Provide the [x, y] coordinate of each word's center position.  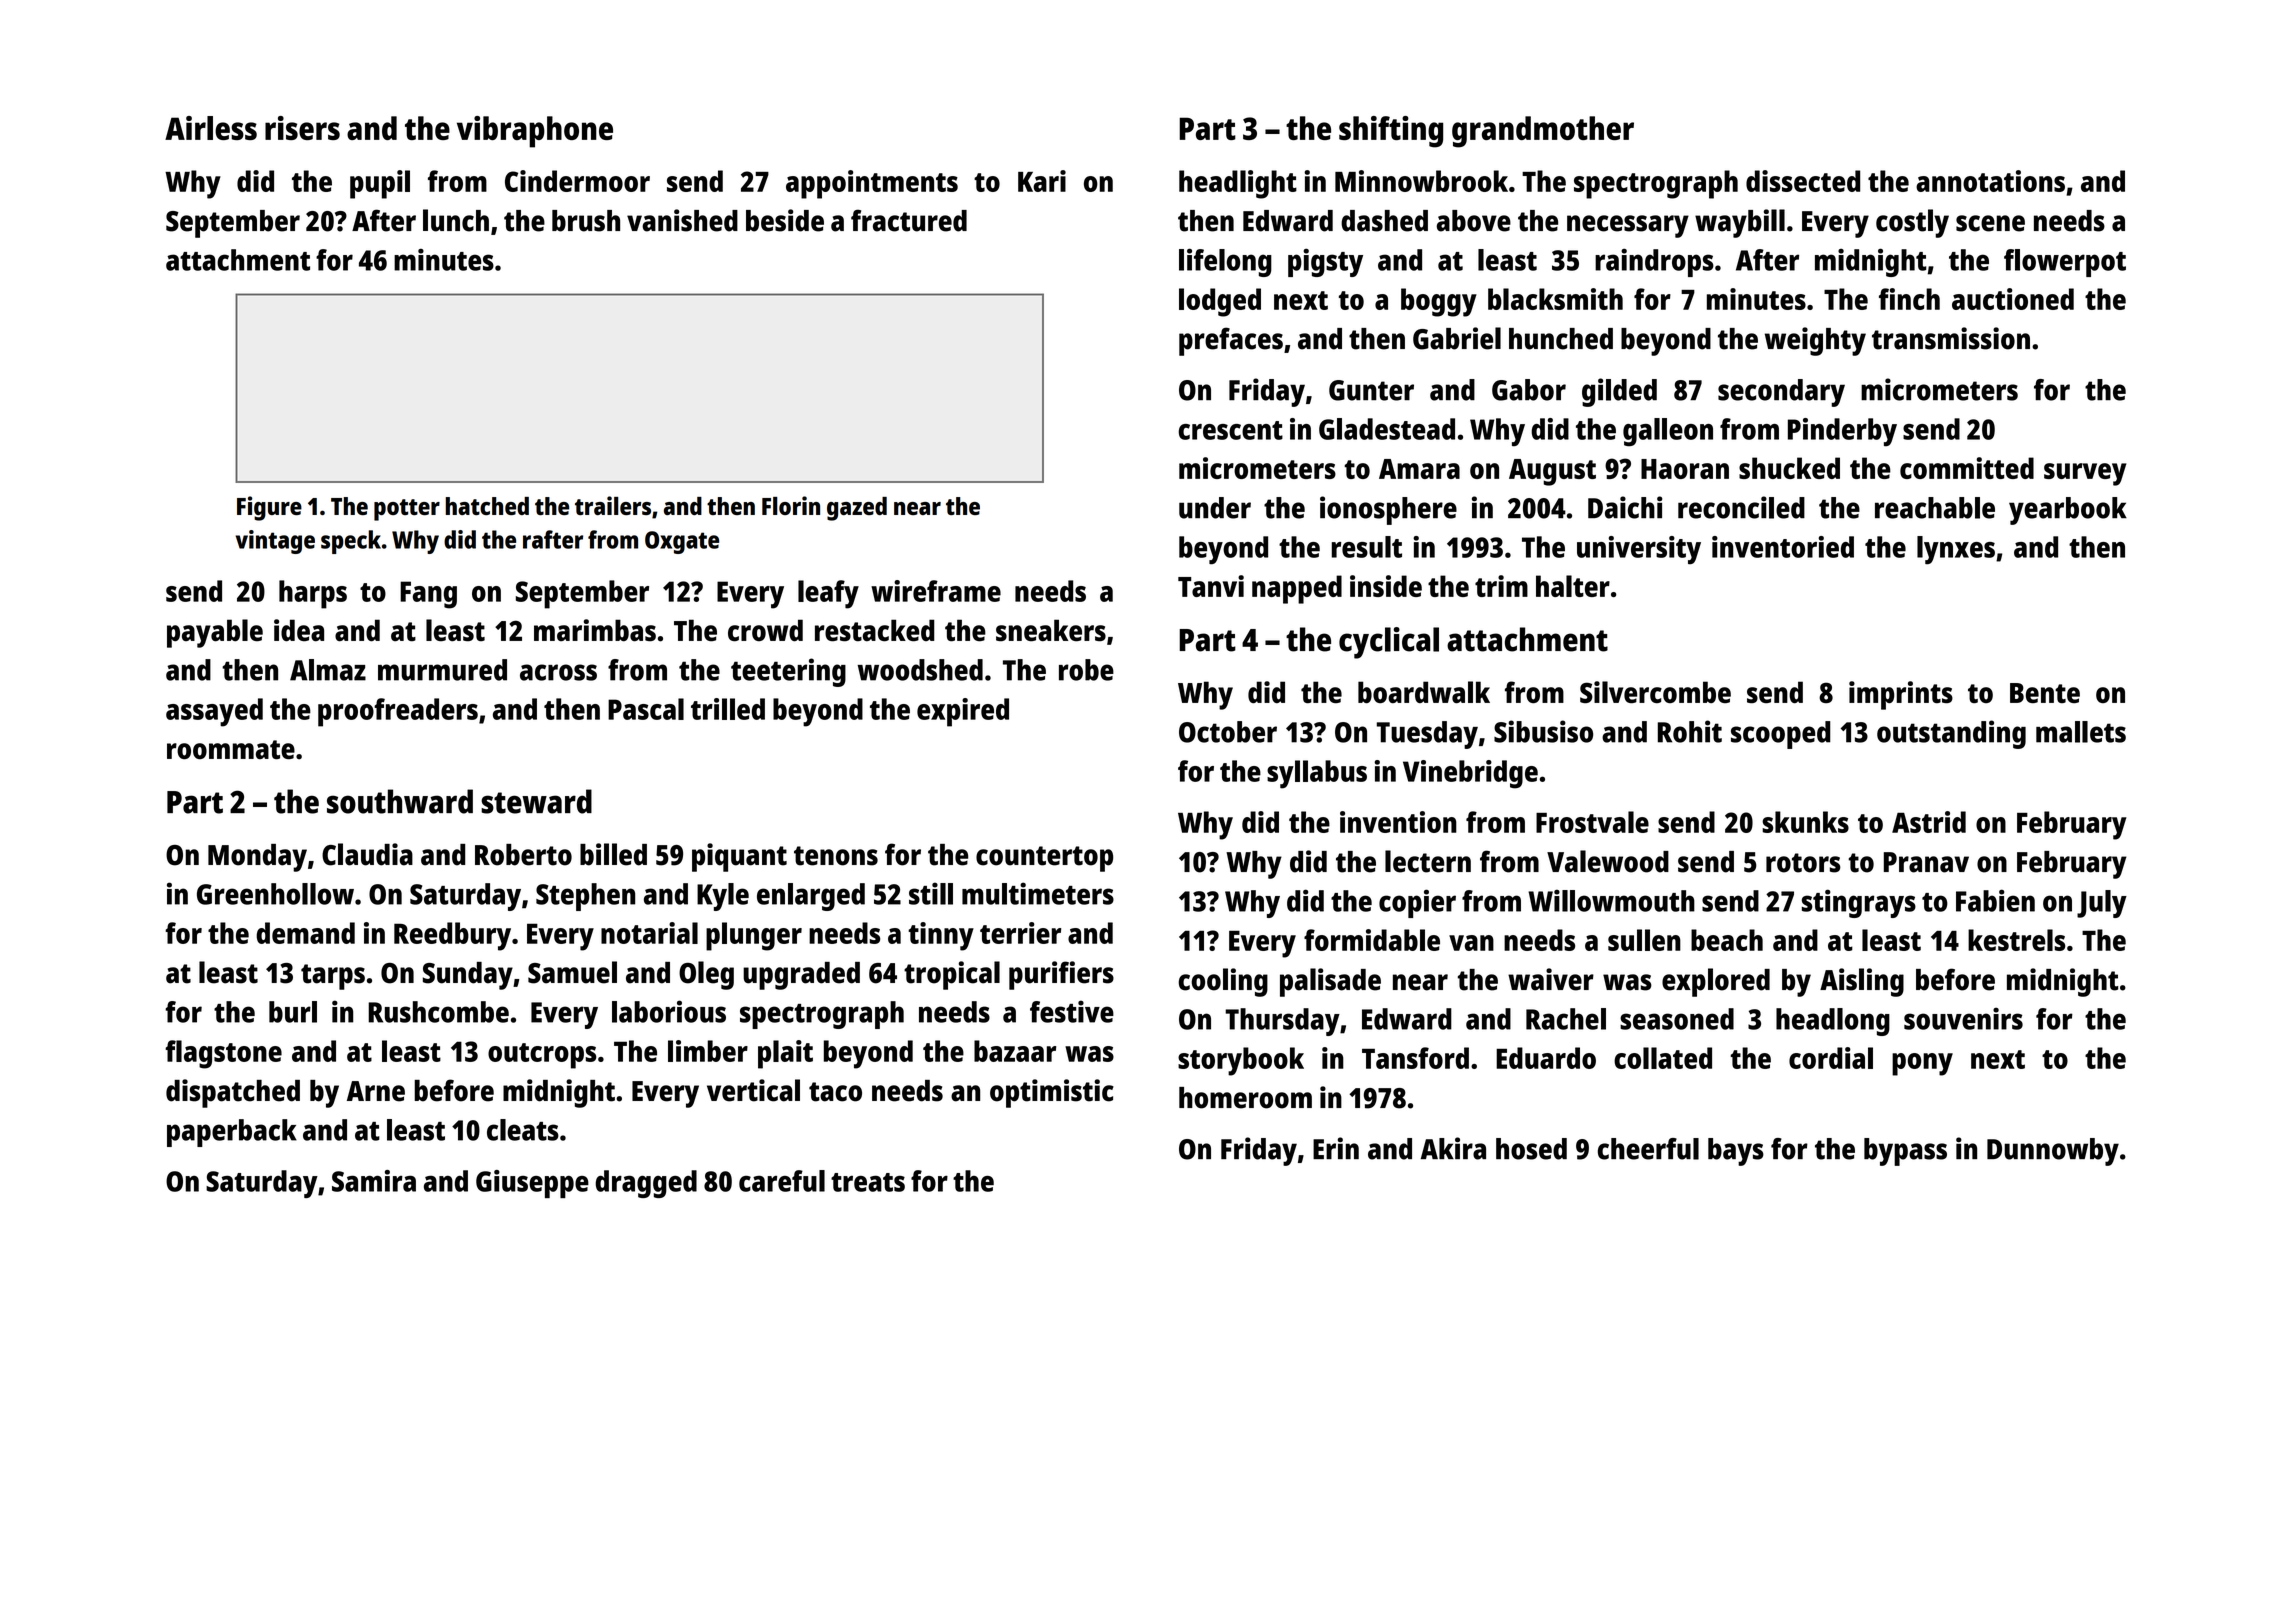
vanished [682, 220]
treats [868, 1182]
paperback [232, 1133]
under [1215, 508]
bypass [1905, 1152]
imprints [1901, 695]
